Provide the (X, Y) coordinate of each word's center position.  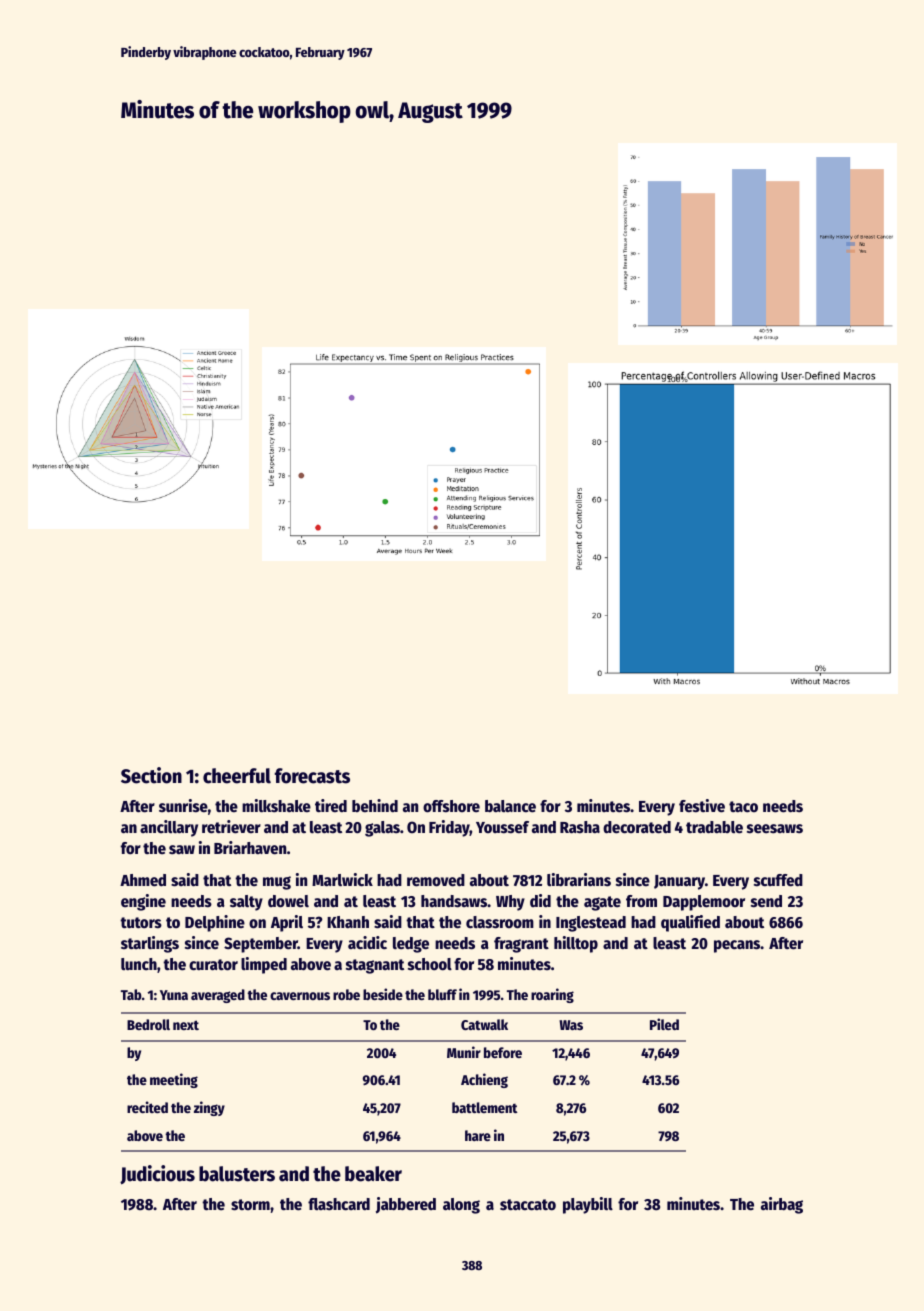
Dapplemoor (704, 903)
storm (250, 1205)
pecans (737, 946)
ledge (411, 945)
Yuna (174, 995)
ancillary (169, 828)
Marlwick (342, 880)
